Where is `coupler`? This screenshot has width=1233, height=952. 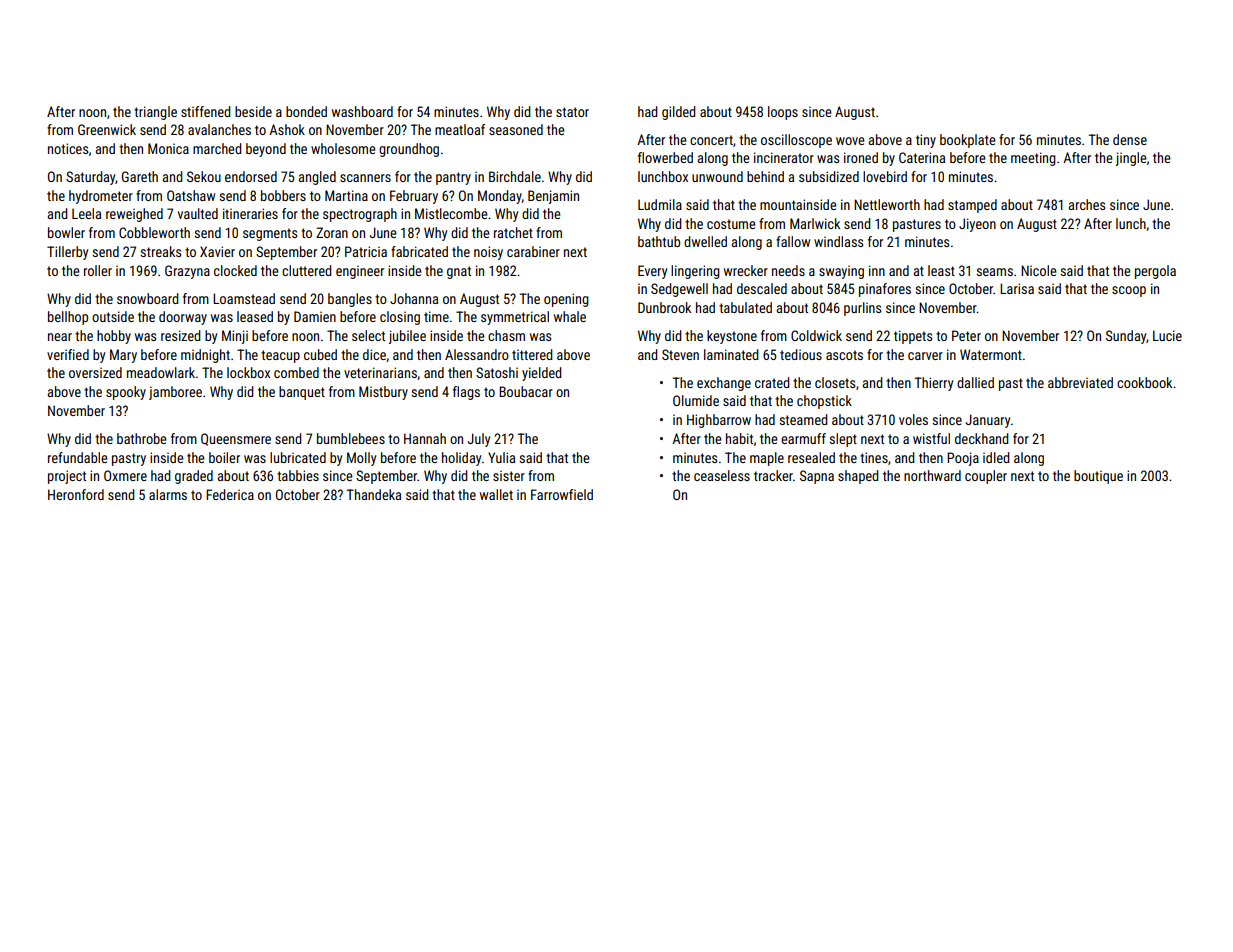
coupler is located at coordinates (986, 477).
